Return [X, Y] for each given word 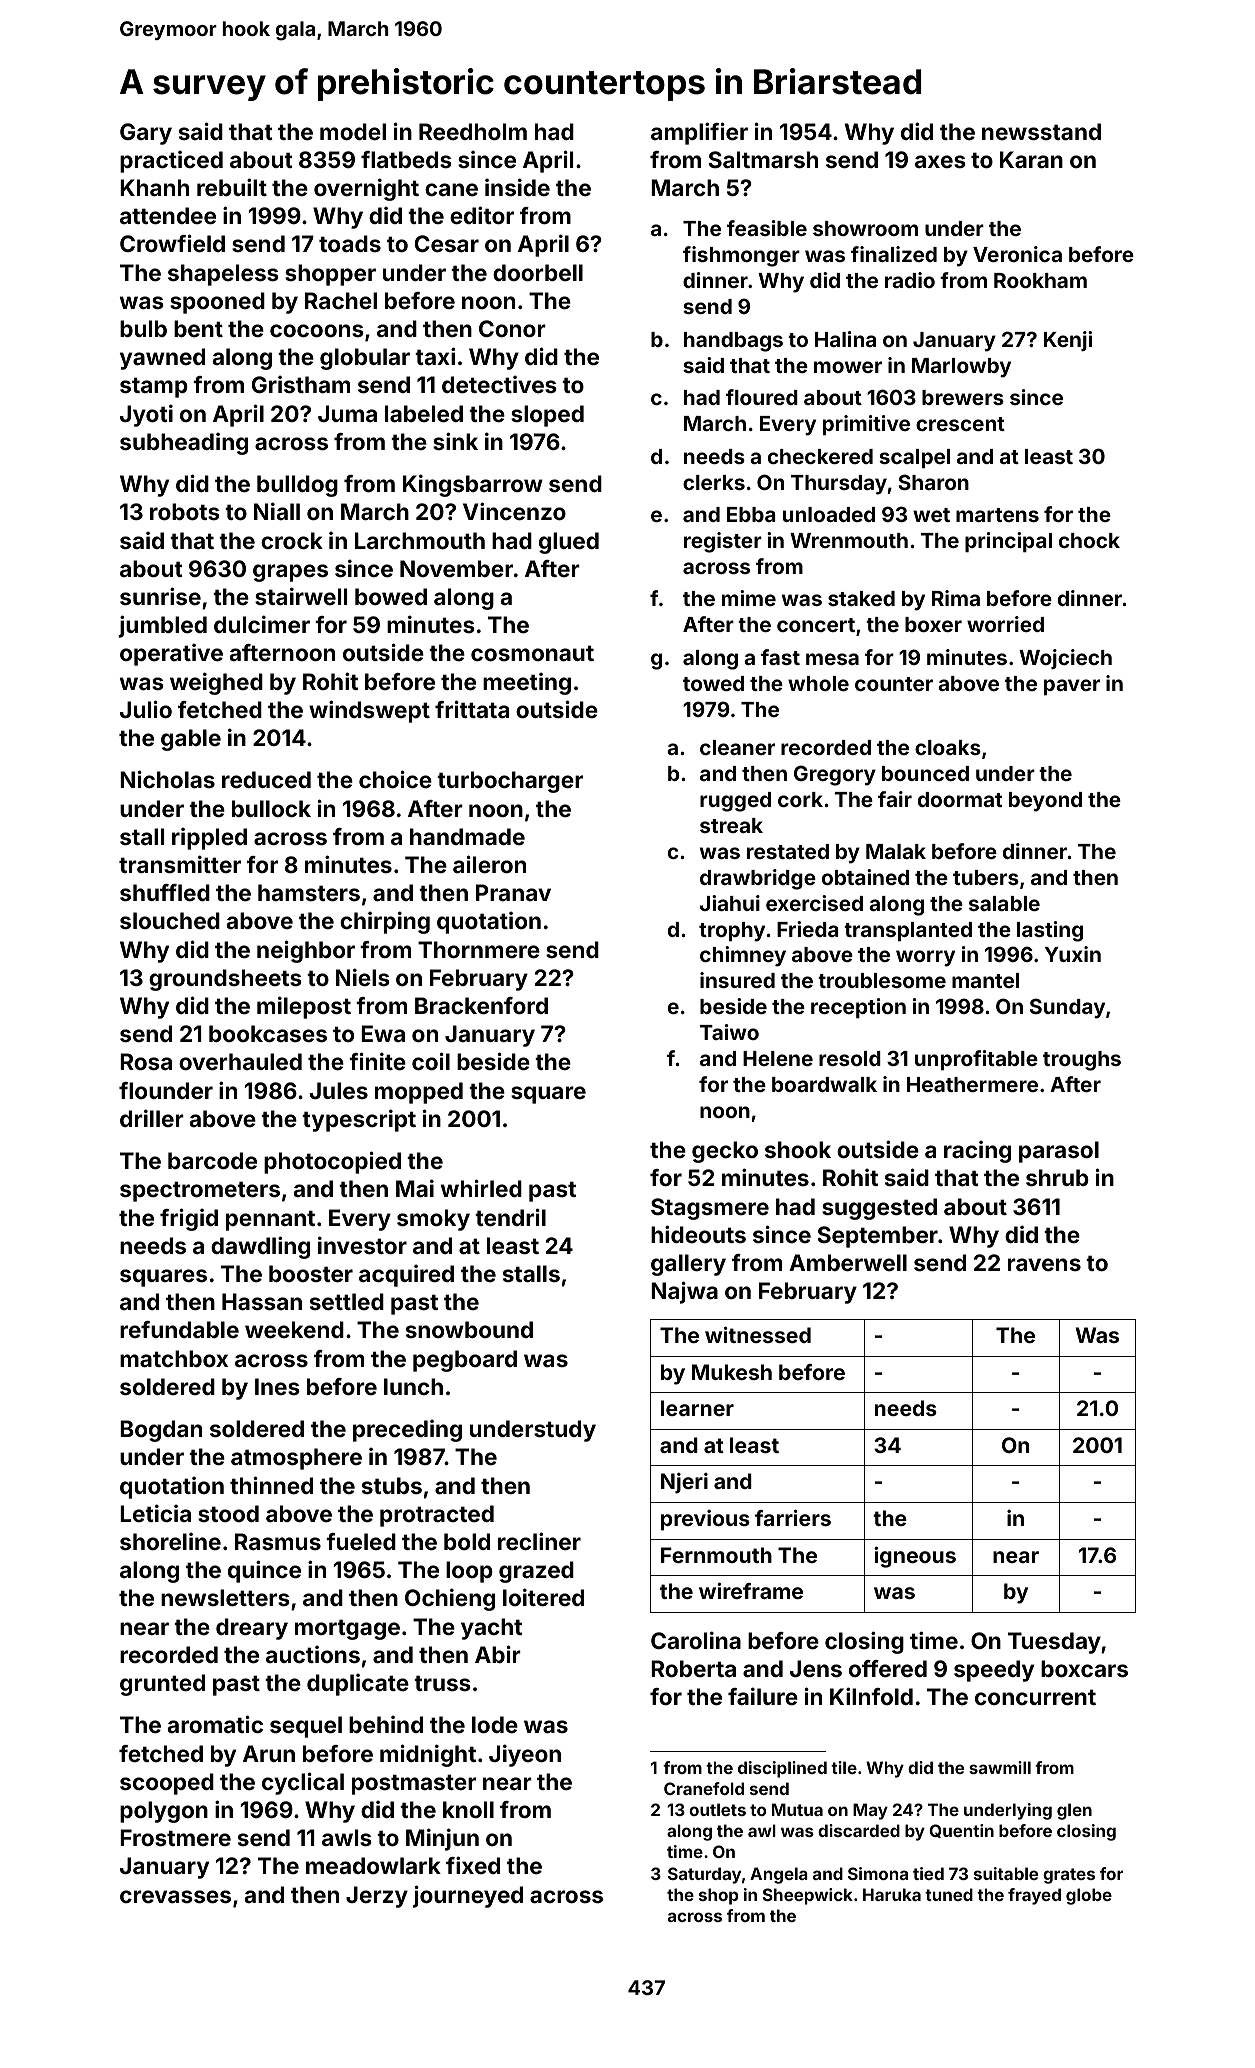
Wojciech [1065, 659]
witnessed [758, 1334]
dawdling [260, 1247]
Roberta [693, 1668]
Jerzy [377, 1897]
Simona [878, 1873]
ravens [1044, 1264]
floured [762, 397]
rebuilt [232, 187]
